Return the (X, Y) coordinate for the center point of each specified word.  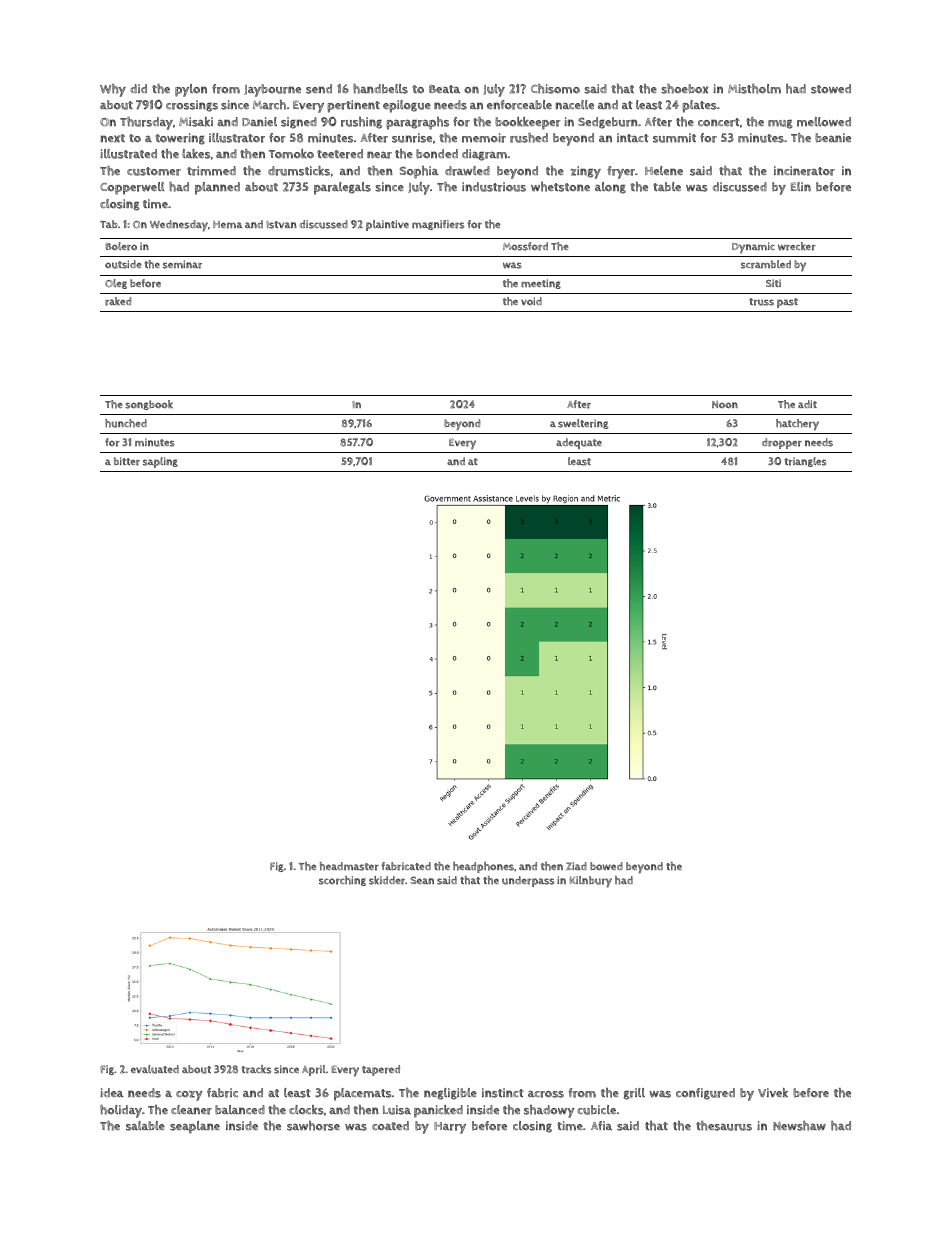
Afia (601, 1125)
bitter (127, 461)
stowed (831, 89)
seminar (182, 264)
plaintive (387, 225)
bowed (606, 866)
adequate (579, 443)
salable (145, 1126)
